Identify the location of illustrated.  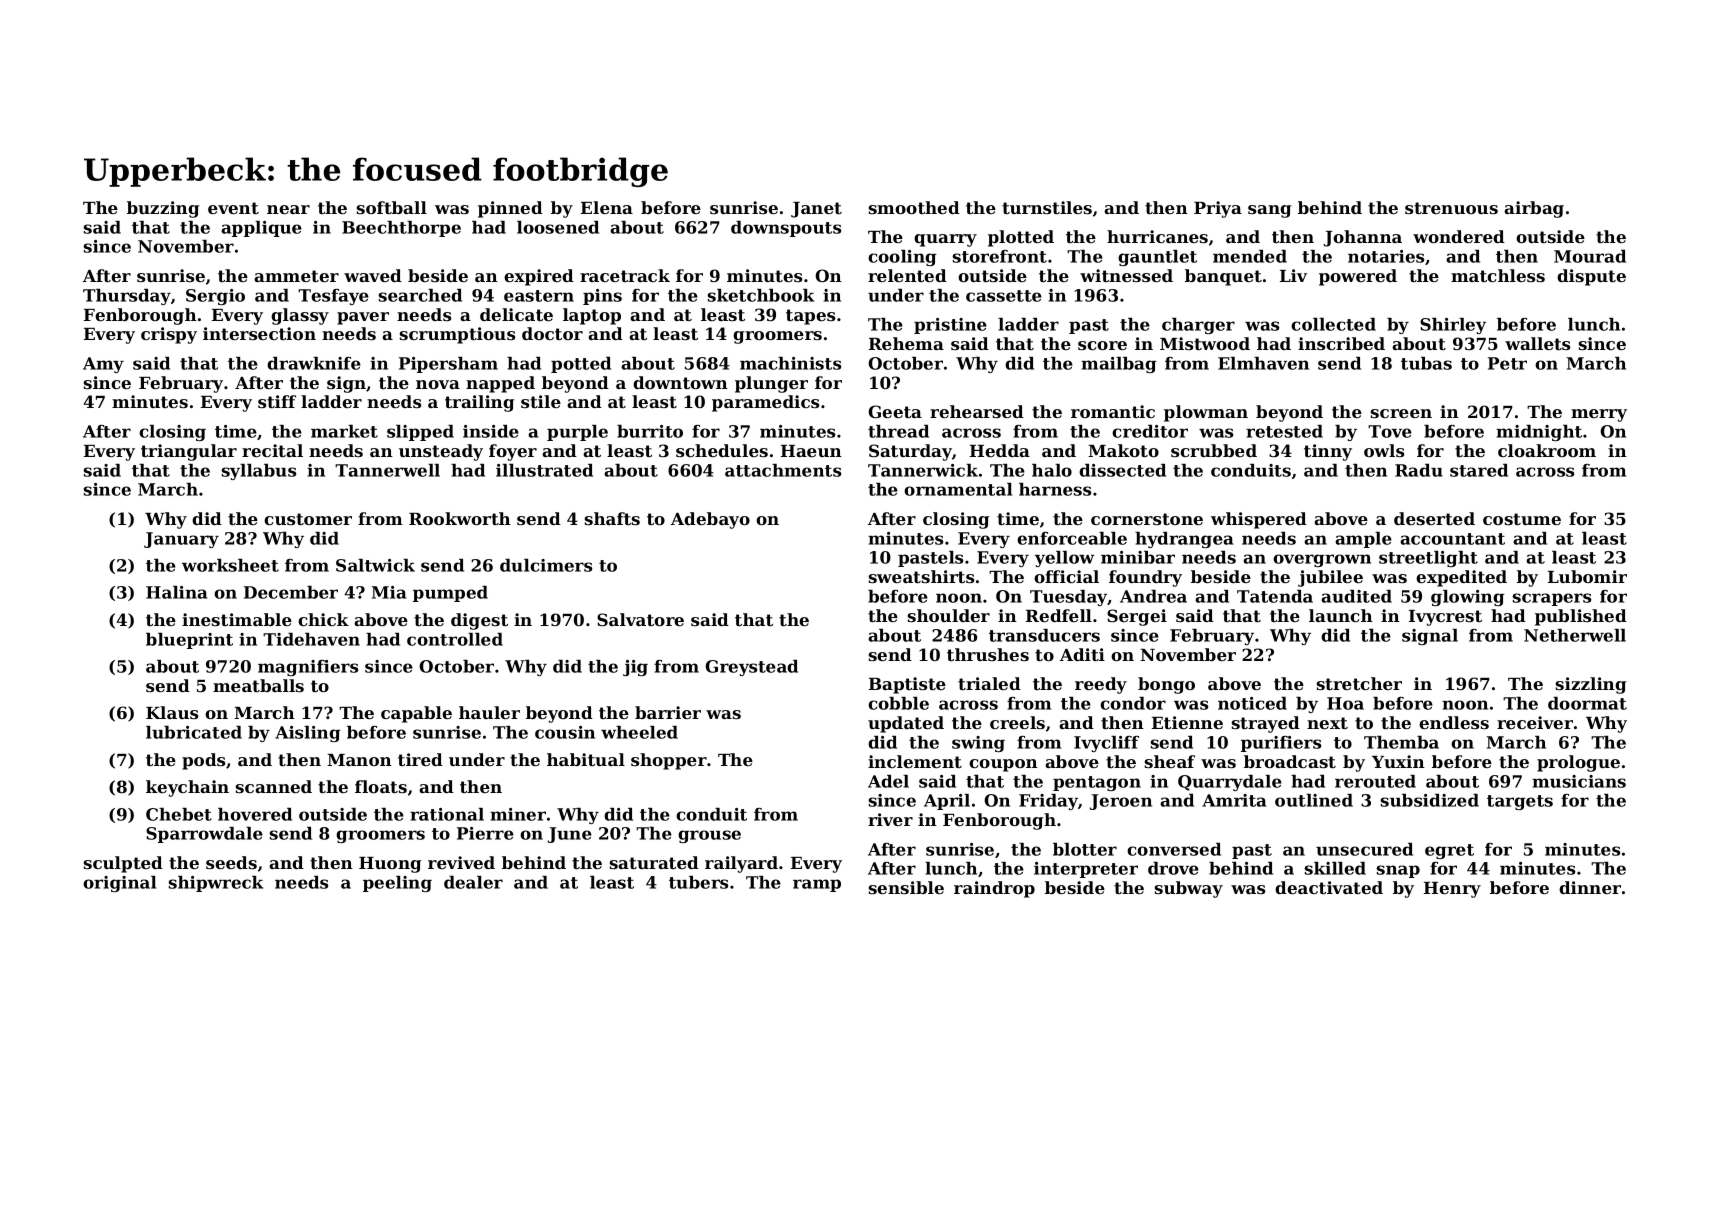
(544, 470).
